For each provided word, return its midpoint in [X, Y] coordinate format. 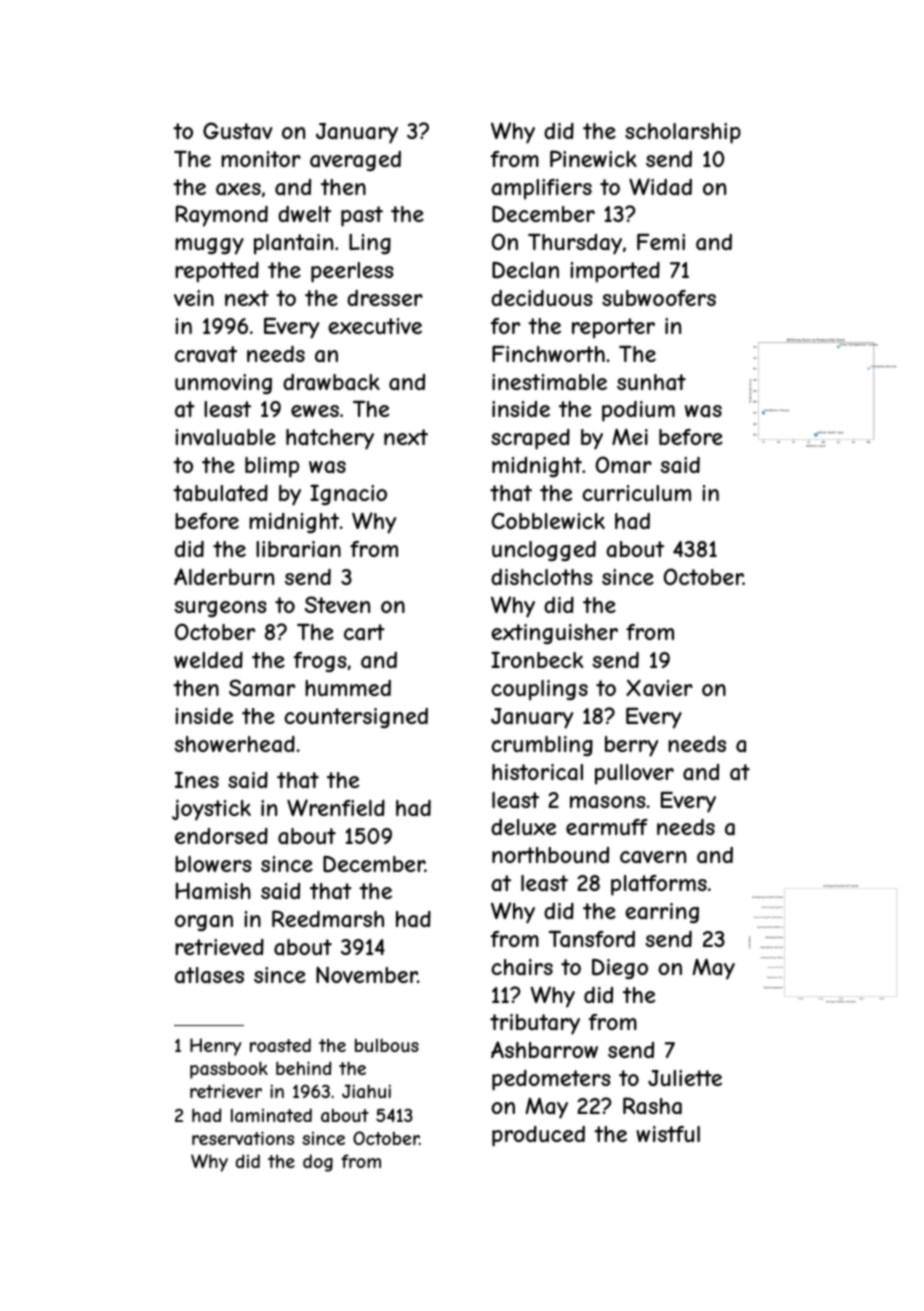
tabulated [220, 493]
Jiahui [366, 1091]
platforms [659, 885]
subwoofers [659, 298]
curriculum [636, 493]
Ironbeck [537, 660]
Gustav [238, 131]
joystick [211, 810]
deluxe [523, 827]
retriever [226, 1091]
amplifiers [541, 189]
